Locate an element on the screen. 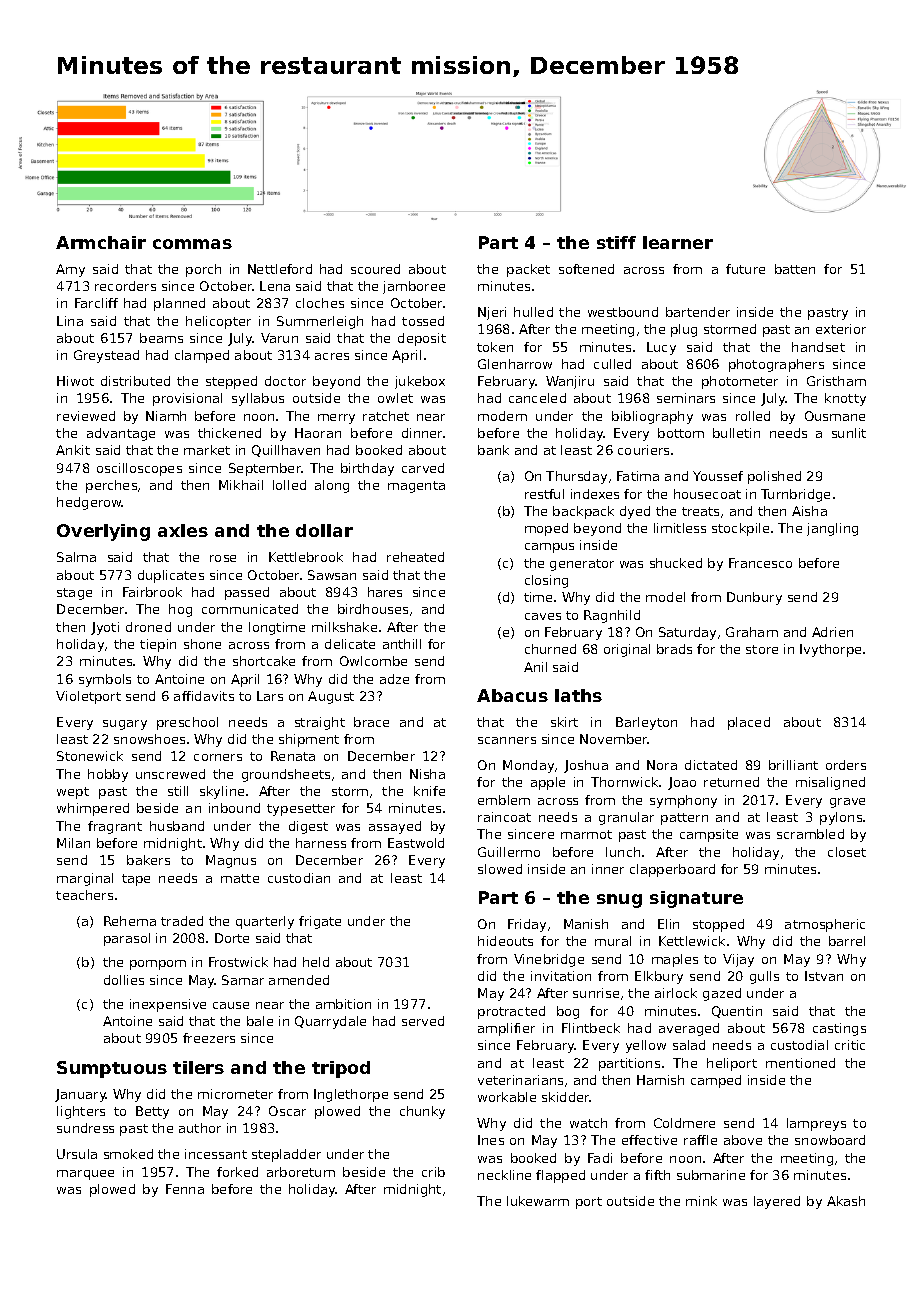  jamboree is located at coordinates (414, 287).
